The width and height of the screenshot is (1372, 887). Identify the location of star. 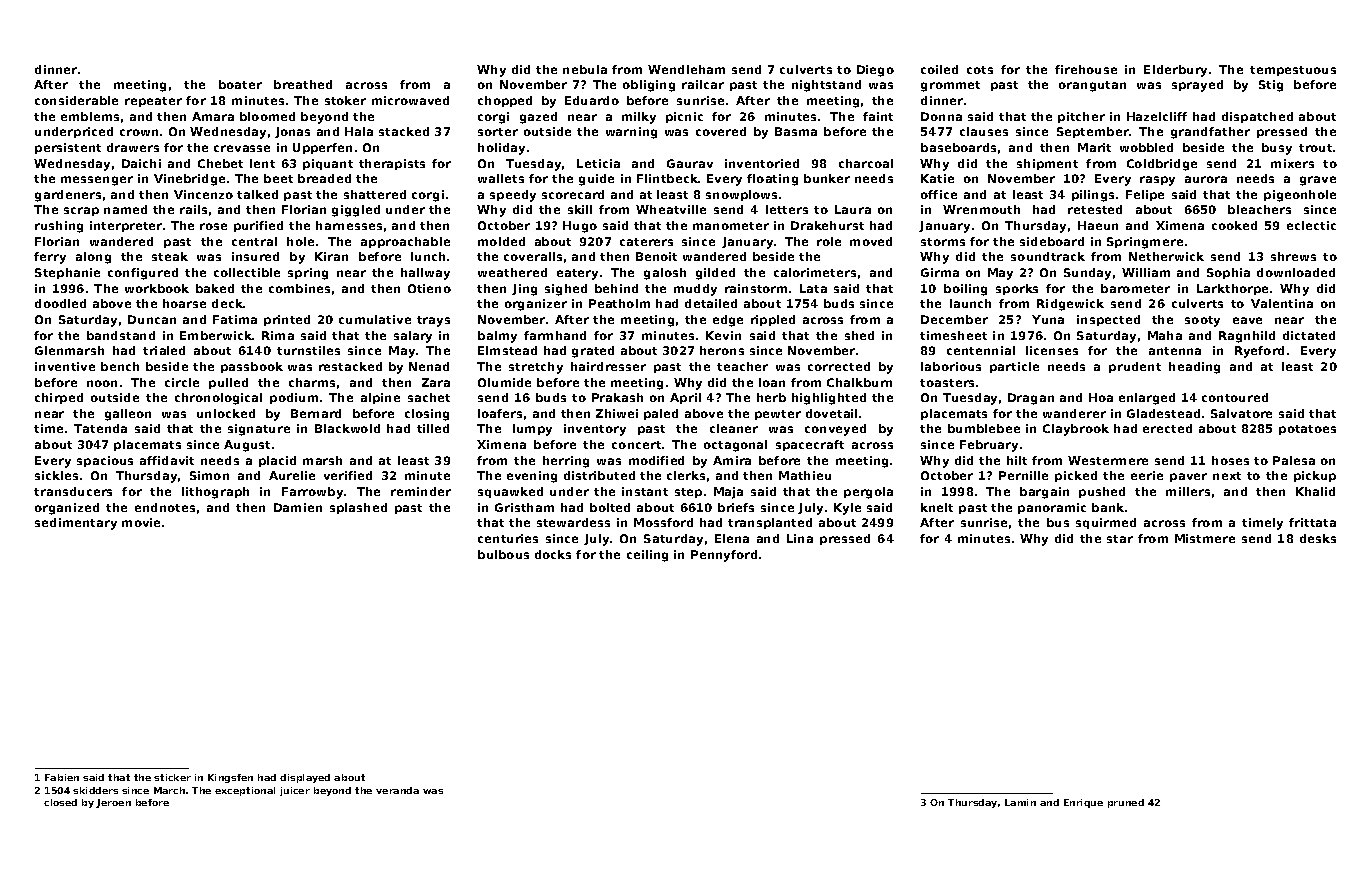
(1120, 539).
